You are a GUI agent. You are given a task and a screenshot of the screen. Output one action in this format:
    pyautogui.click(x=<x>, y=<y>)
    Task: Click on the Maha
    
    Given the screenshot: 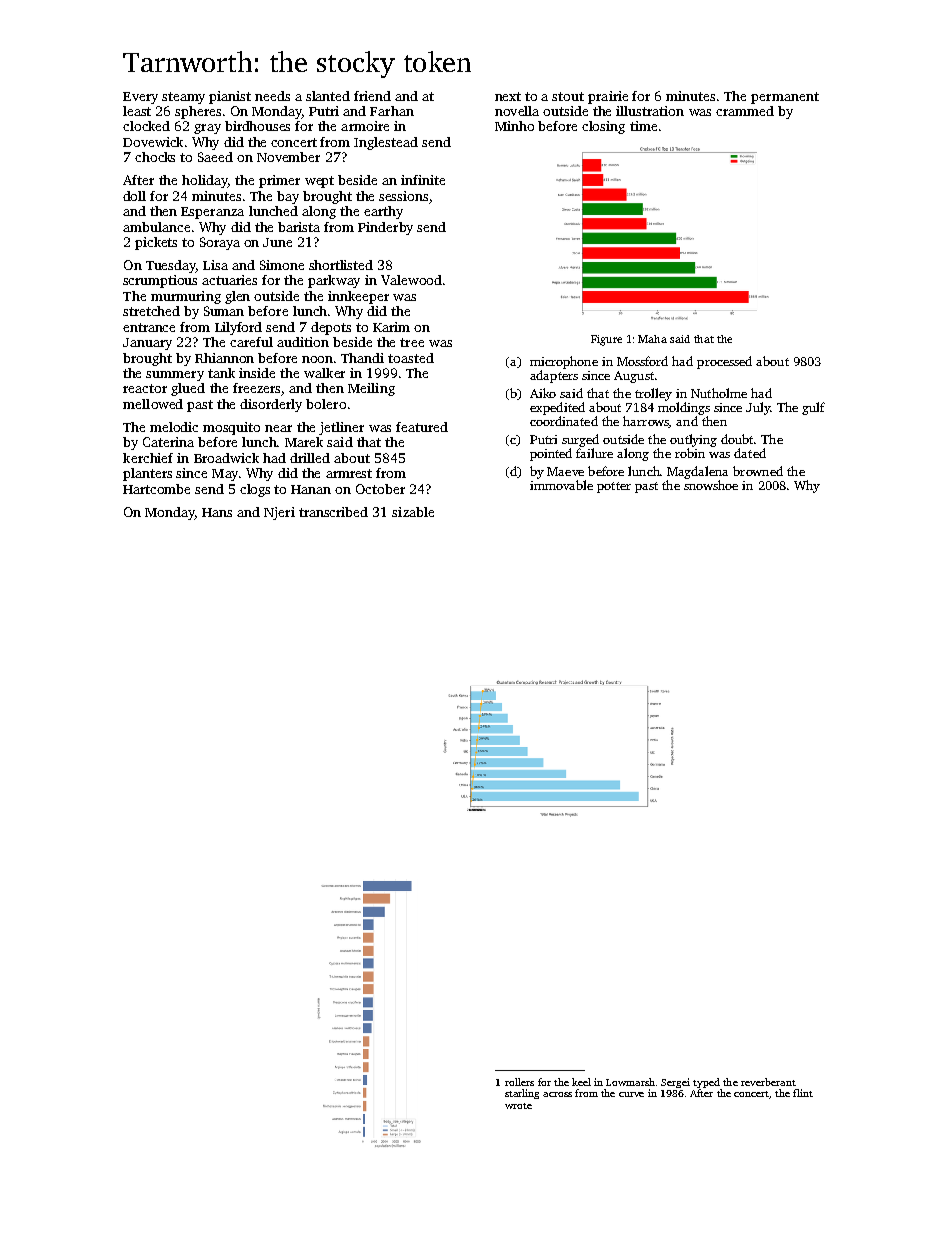 What is the action you would take?
    pyautogui.click(x=652, y=339)
